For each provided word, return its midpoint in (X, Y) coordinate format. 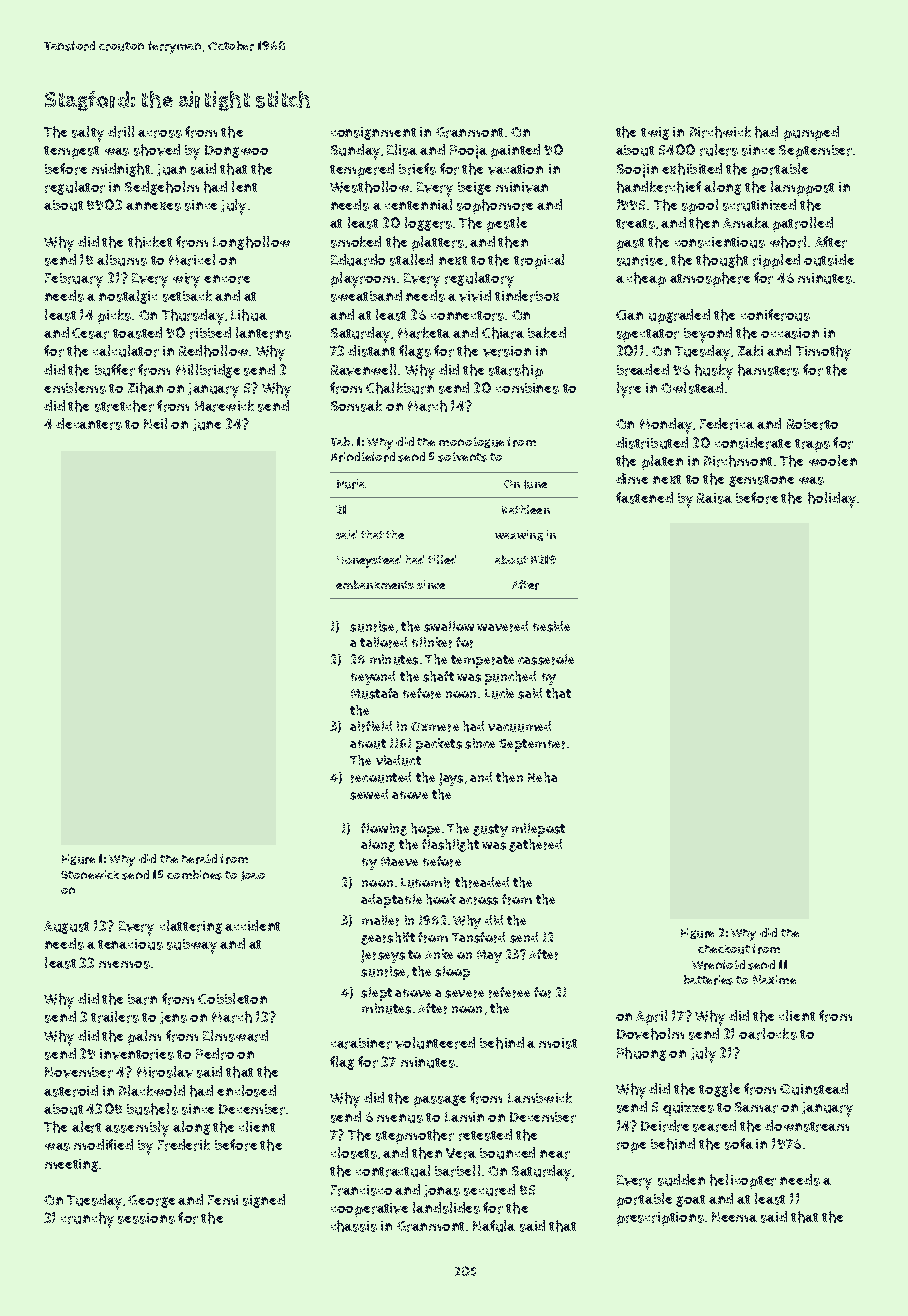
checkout (724, 949)
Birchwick (720, 132)
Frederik (184, 1145)
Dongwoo (236, 151)
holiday (832, 500)
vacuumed (519, 726)
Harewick (224, 406)
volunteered (435, 1043)
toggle (719, 1090)
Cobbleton (232, 998)
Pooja (468, 152)
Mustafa (374, 693)
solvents (462, 457)
